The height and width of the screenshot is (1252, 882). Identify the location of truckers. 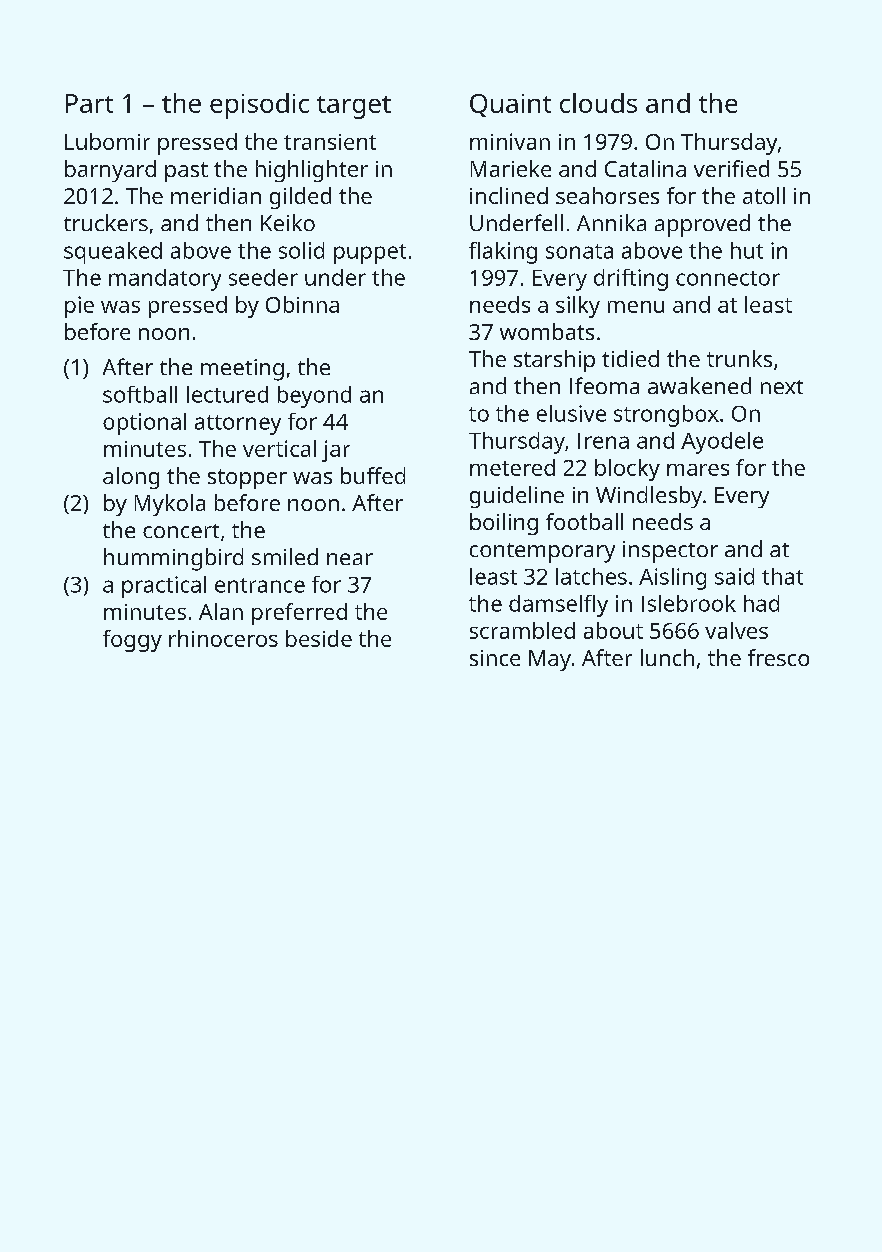
(106, 222).
